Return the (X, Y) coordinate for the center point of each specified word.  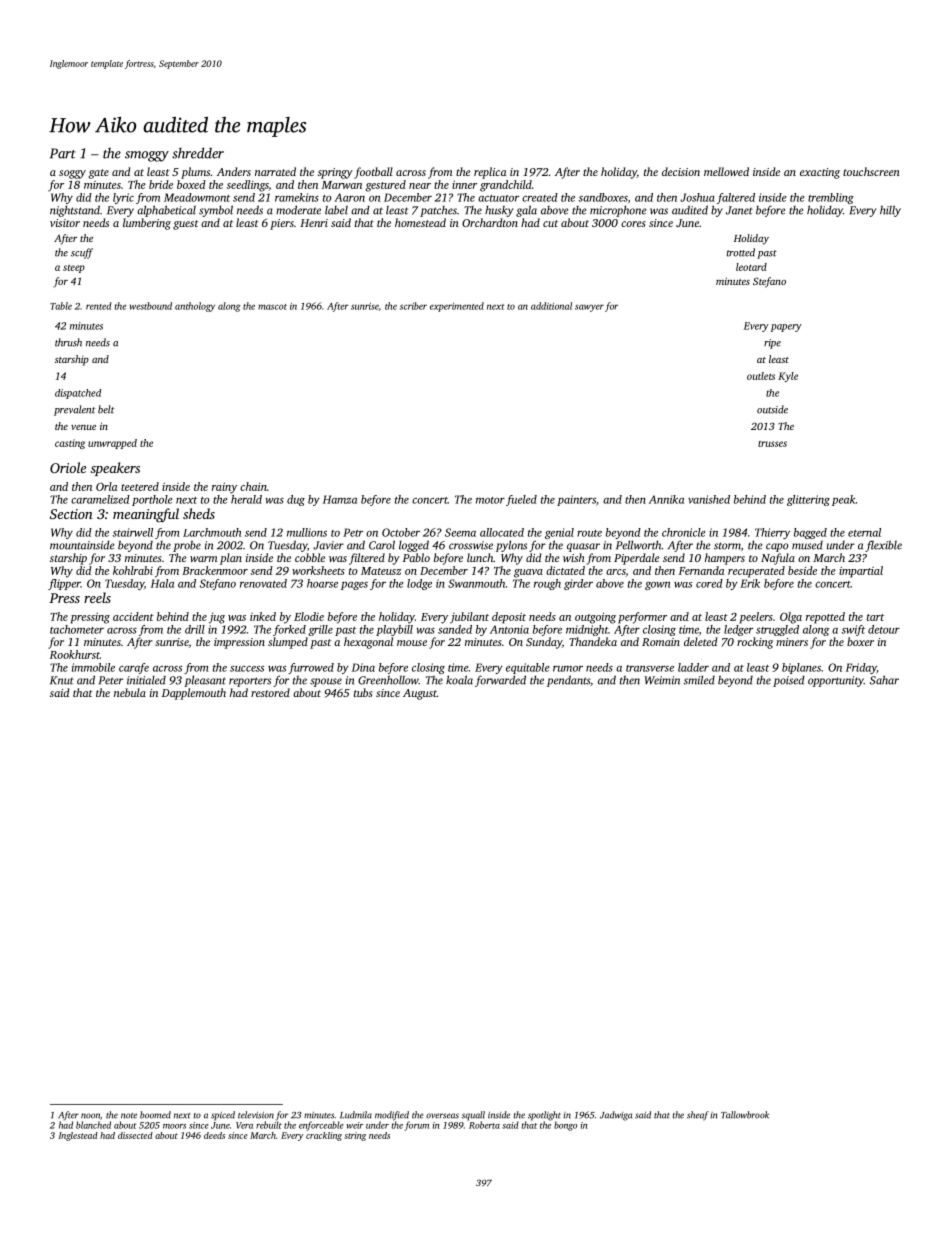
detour (884, 629)
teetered (140, 486)
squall (473, 1116)
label (336, 210)
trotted (741, 252)
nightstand (75, 211)
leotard (751, 267)
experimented (457, 307)
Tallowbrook (745, 1115)
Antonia (509, 629)
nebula (130, 692)
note (129, 1116)
